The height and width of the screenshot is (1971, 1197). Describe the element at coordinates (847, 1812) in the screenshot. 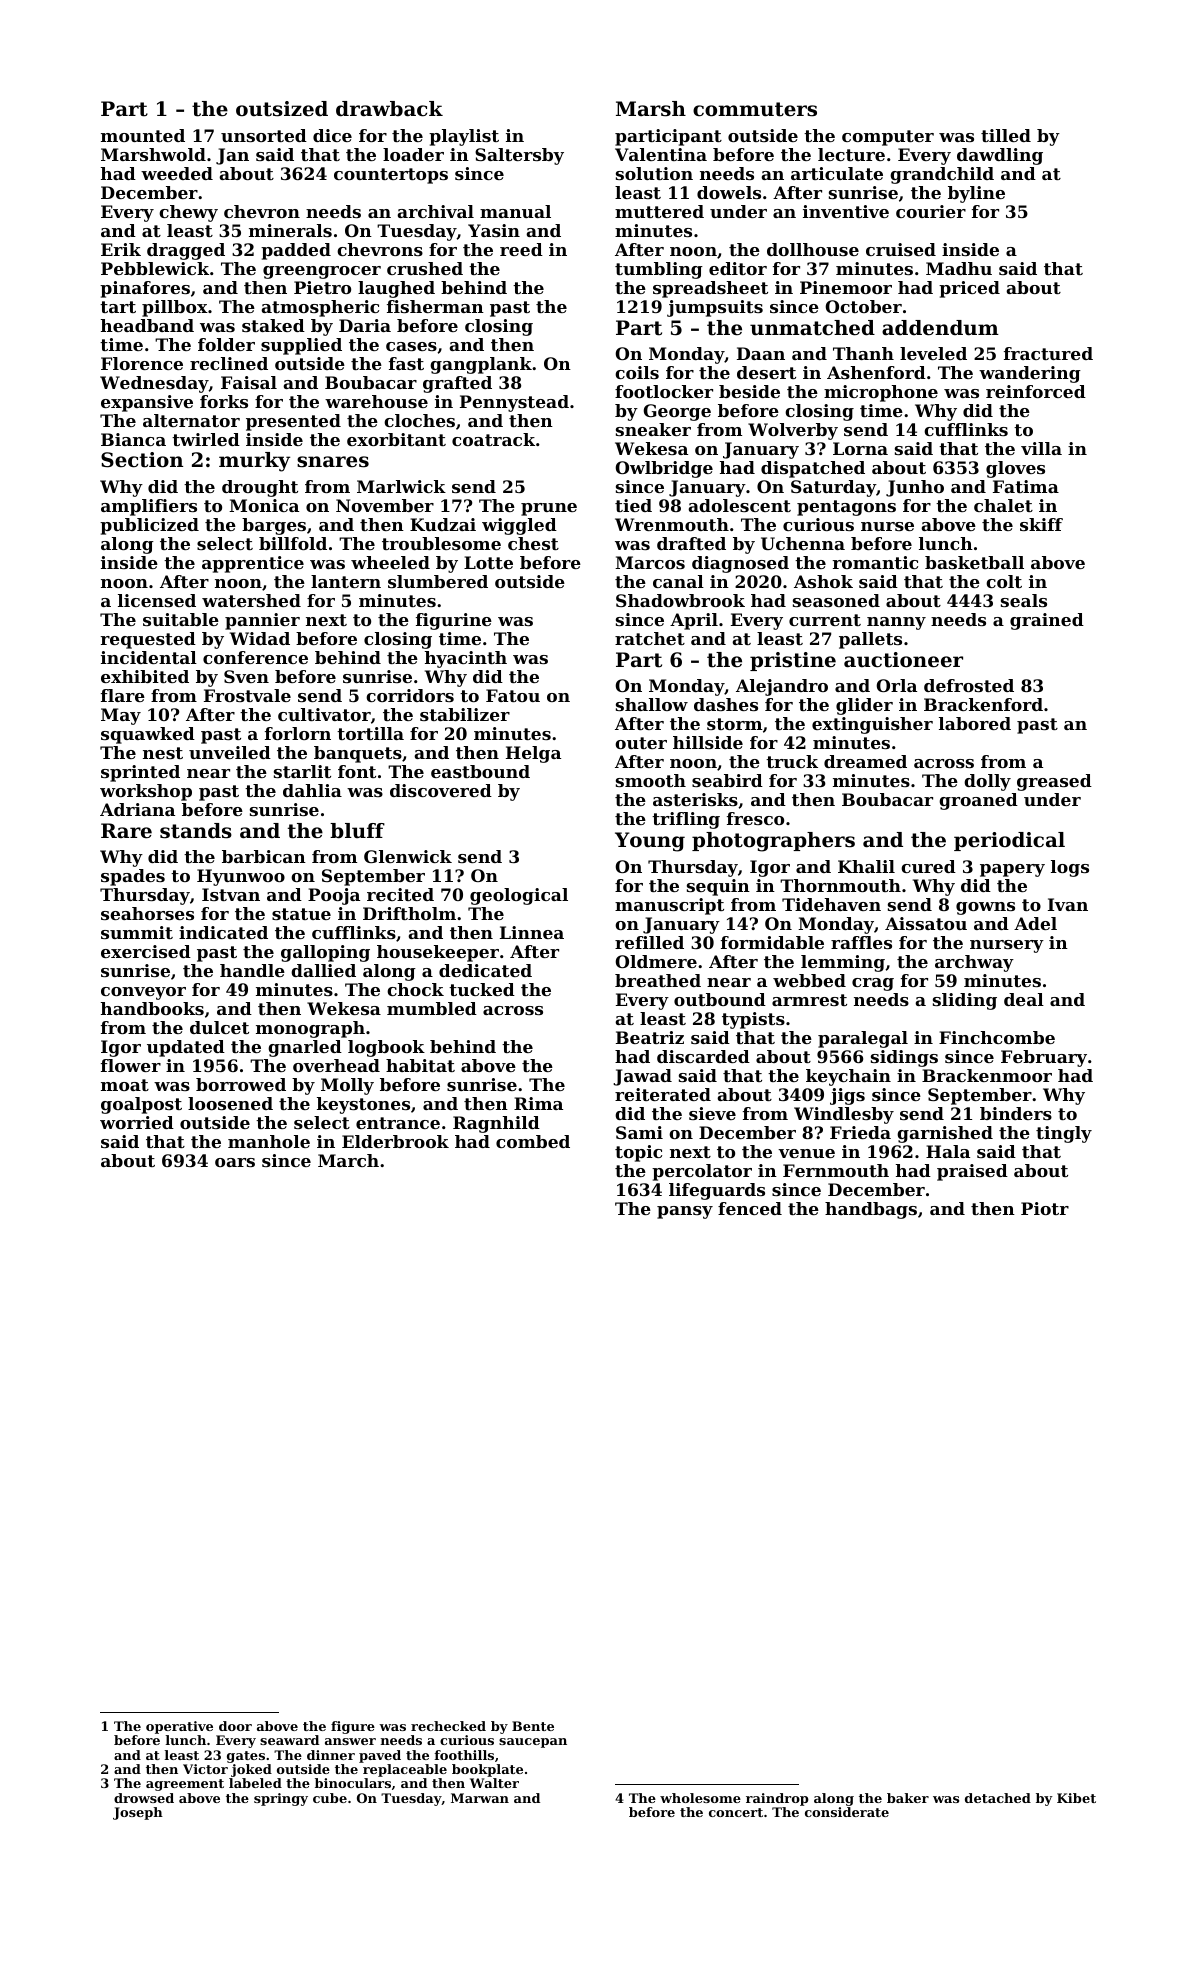

I see `considerate` at that location.
